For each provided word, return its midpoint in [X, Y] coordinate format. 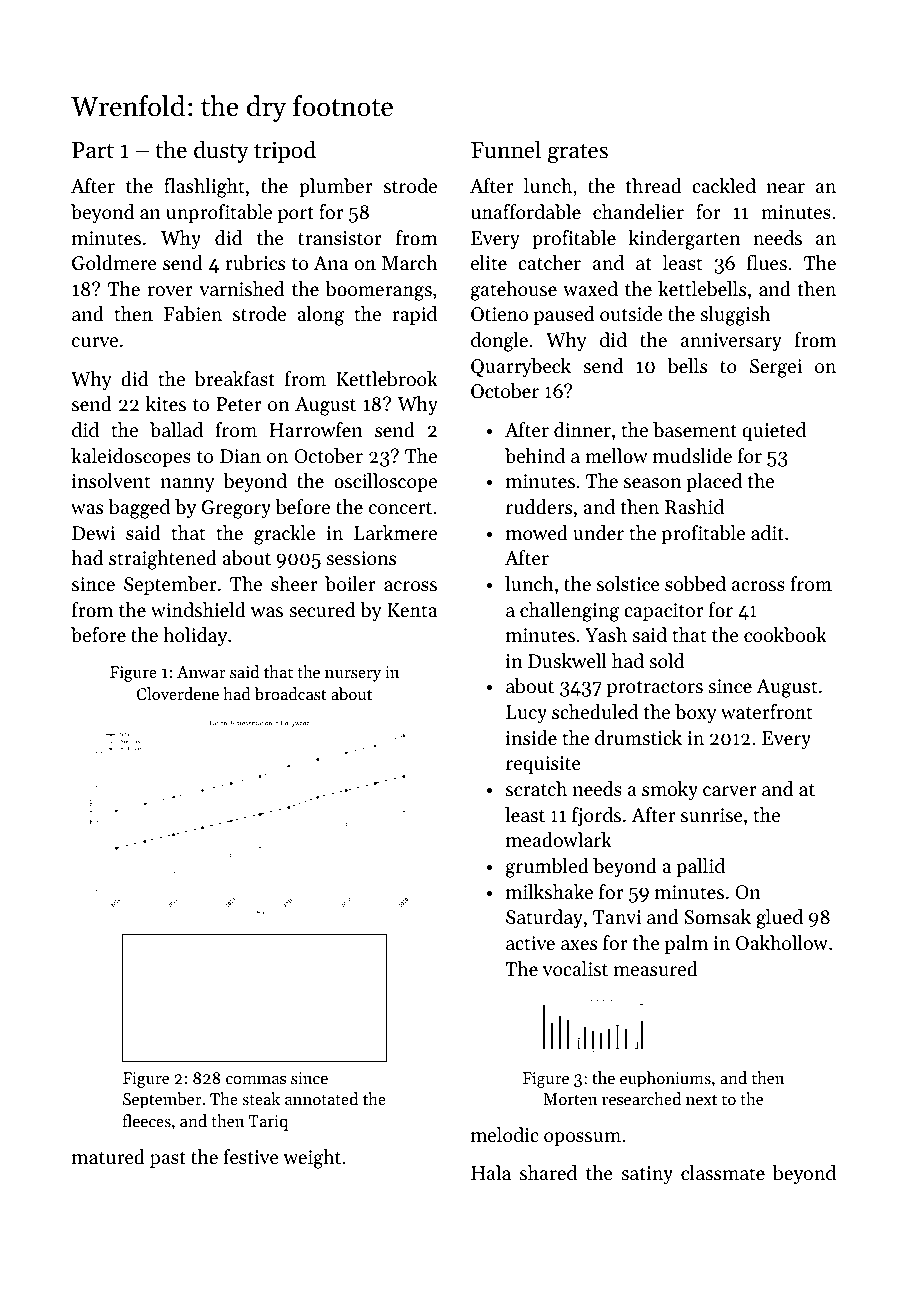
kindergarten [684, 240]
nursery [353, 676]
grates [578, 153]
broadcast [290, 693]
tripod [285, 151]
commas [256, 1080]
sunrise [712, 815]
